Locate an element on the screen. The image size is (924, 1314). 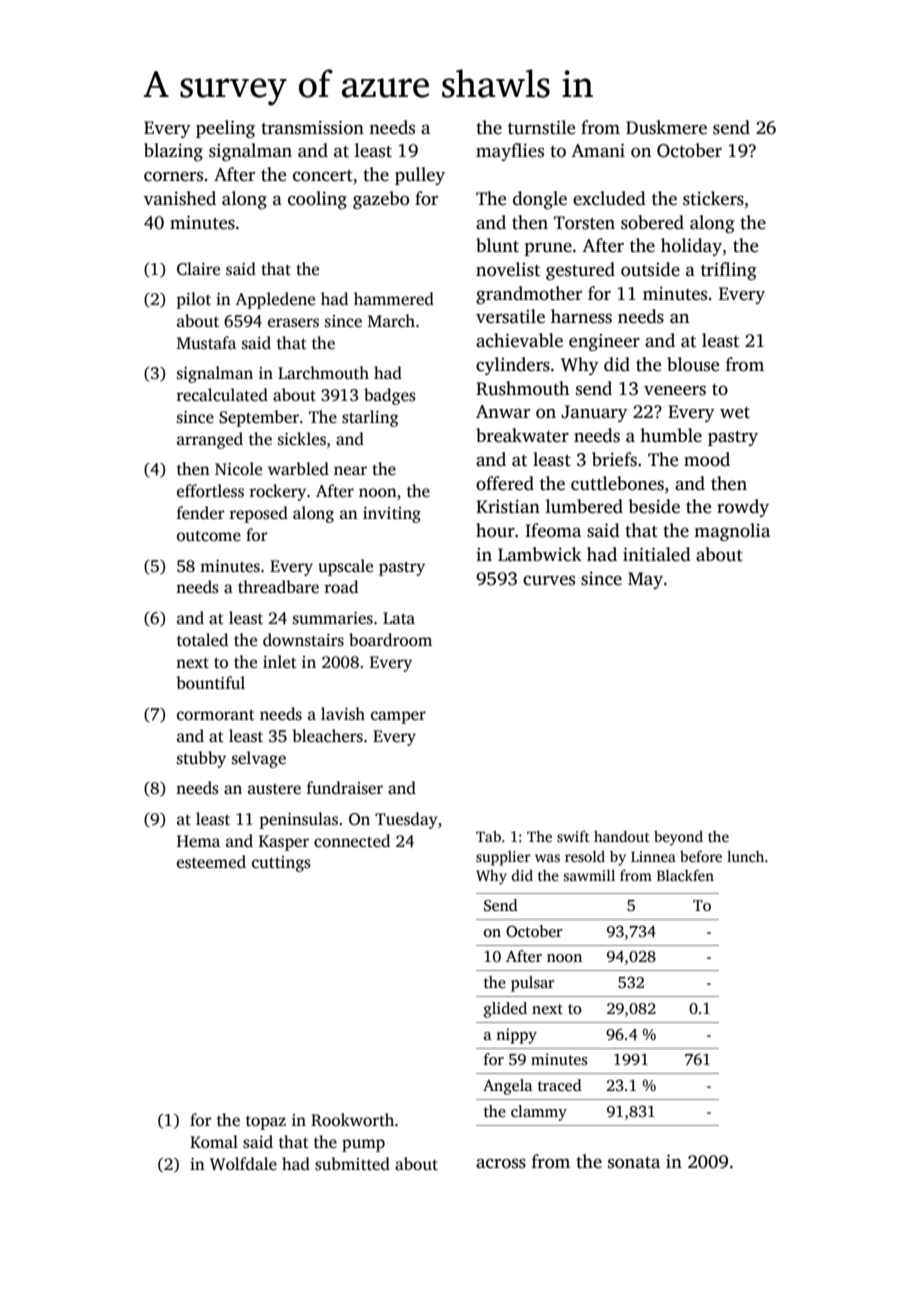
starling is located at coordinates (370, 418).
